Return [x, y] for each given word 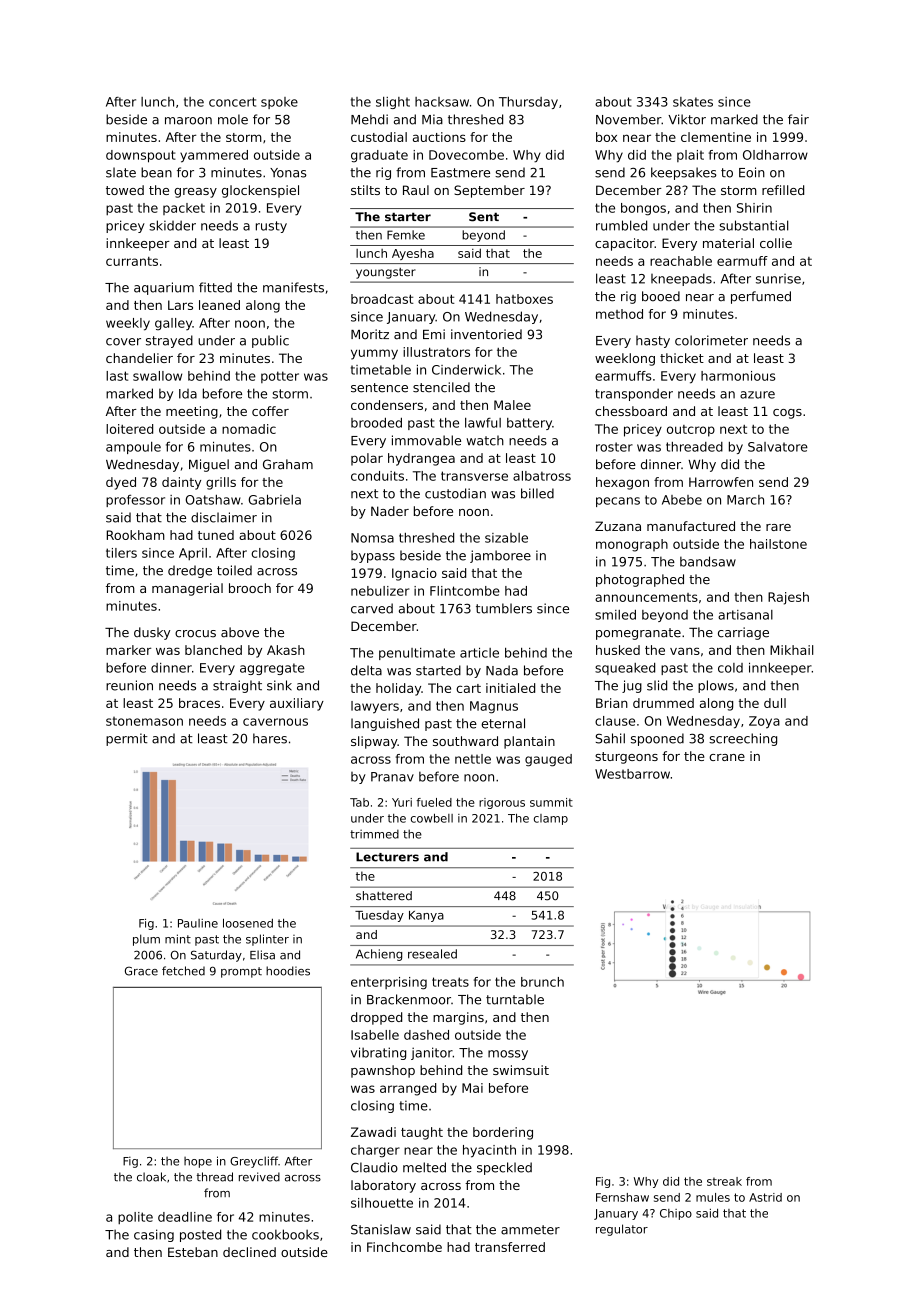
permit [127, 739]
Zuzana [618, 526]
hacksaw [442, 102]
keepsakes [684, 173]
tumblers [504, 608]
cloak [151, 1177]
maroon [188, 121]
